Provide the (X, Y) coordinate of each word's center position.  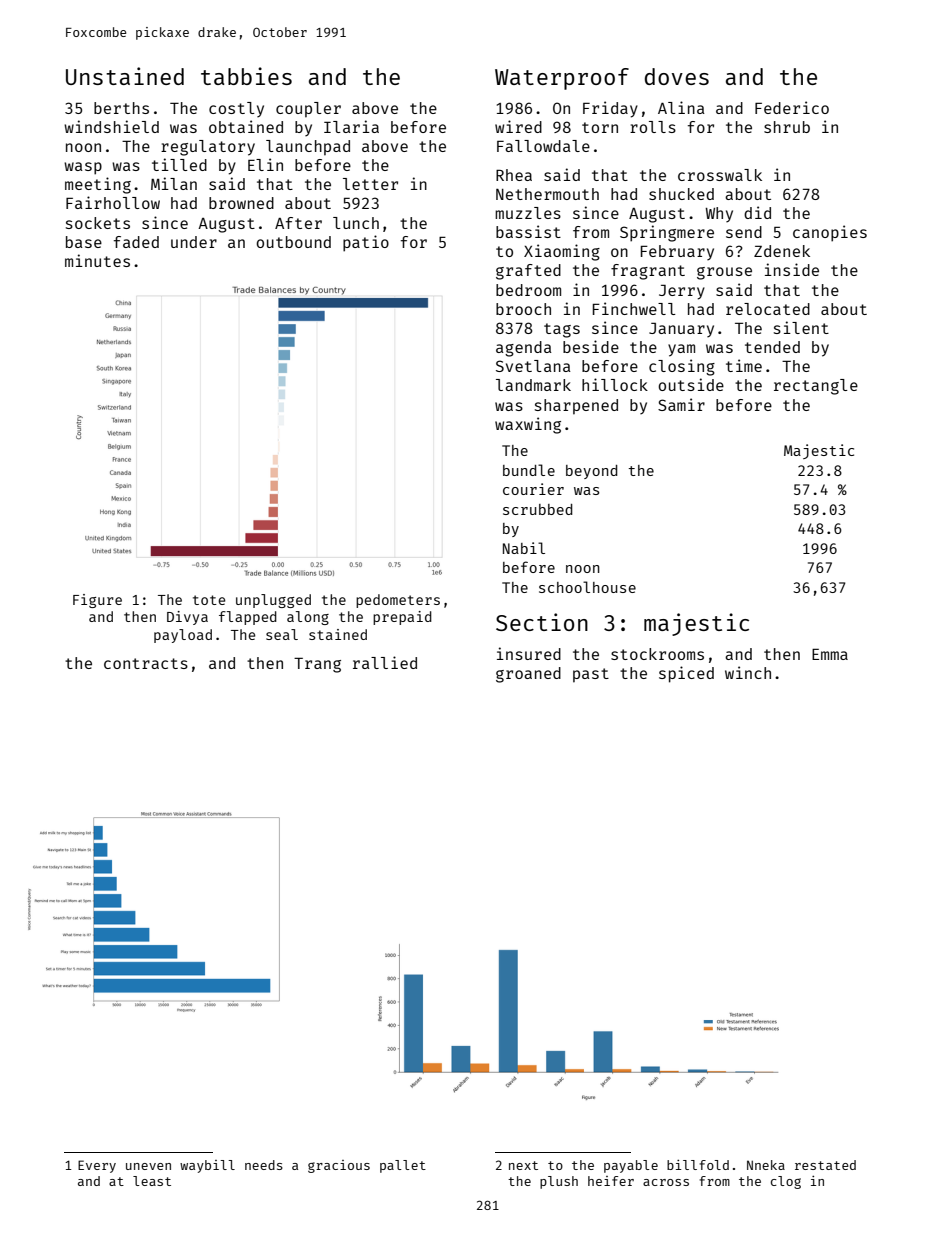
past (591, 675)
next (523, 1165)
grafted (528, 272)
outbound (293, 242)
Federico (792, 107)
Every (97, 1166)
